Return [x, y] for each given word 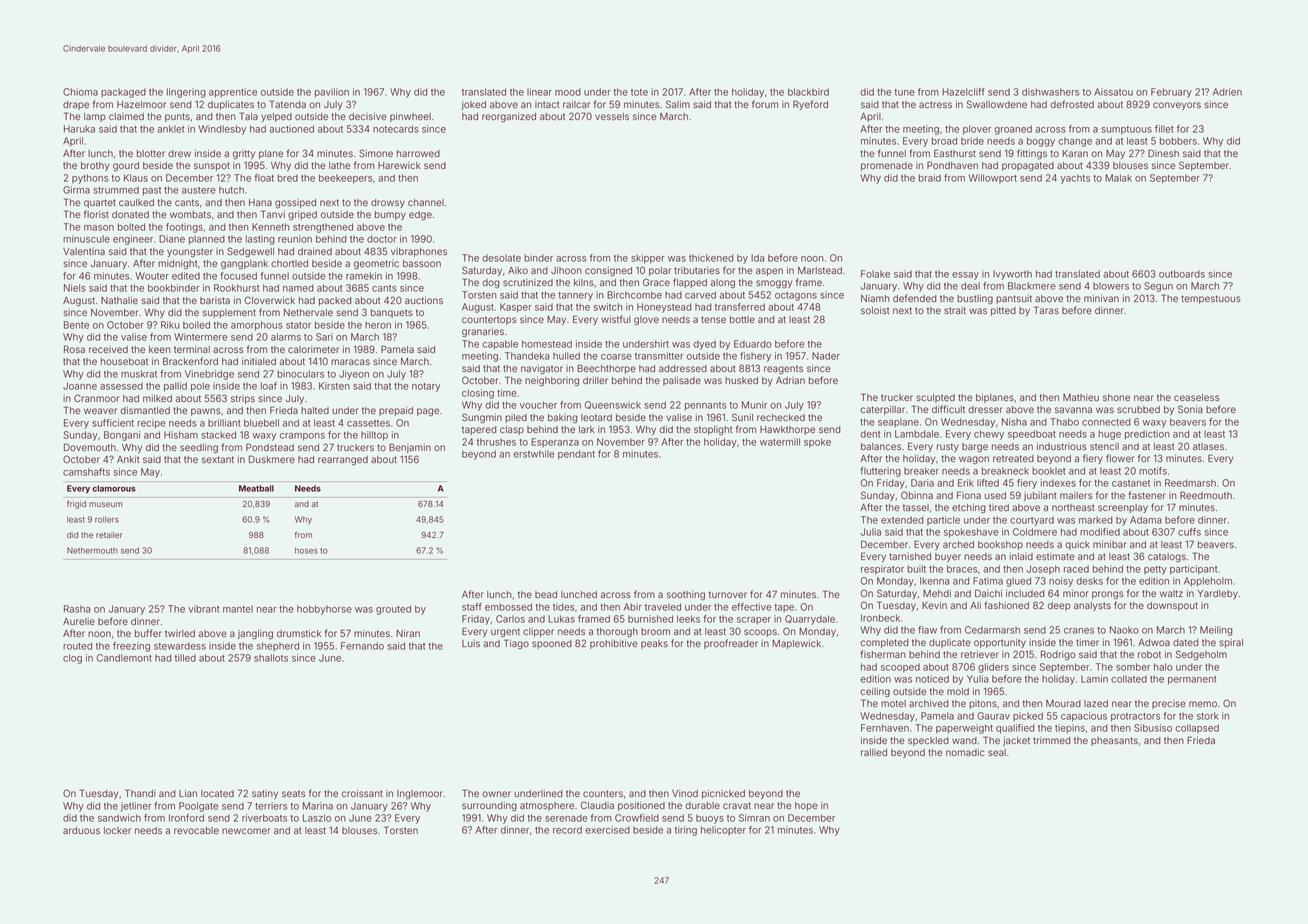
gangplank [244, 265]
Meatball [256, 488]
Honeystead [664, 308]
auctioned [291, 129]
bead [546, 594]
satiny [265, 794]
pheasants [1114, 741]
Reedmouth [1206, 495]
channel [426, 202]
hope [806, 806]
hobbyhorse [324, 610]
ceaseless [1197, 397]
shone [1116, 397]
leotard [596, 417]
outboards [1182, 274]
